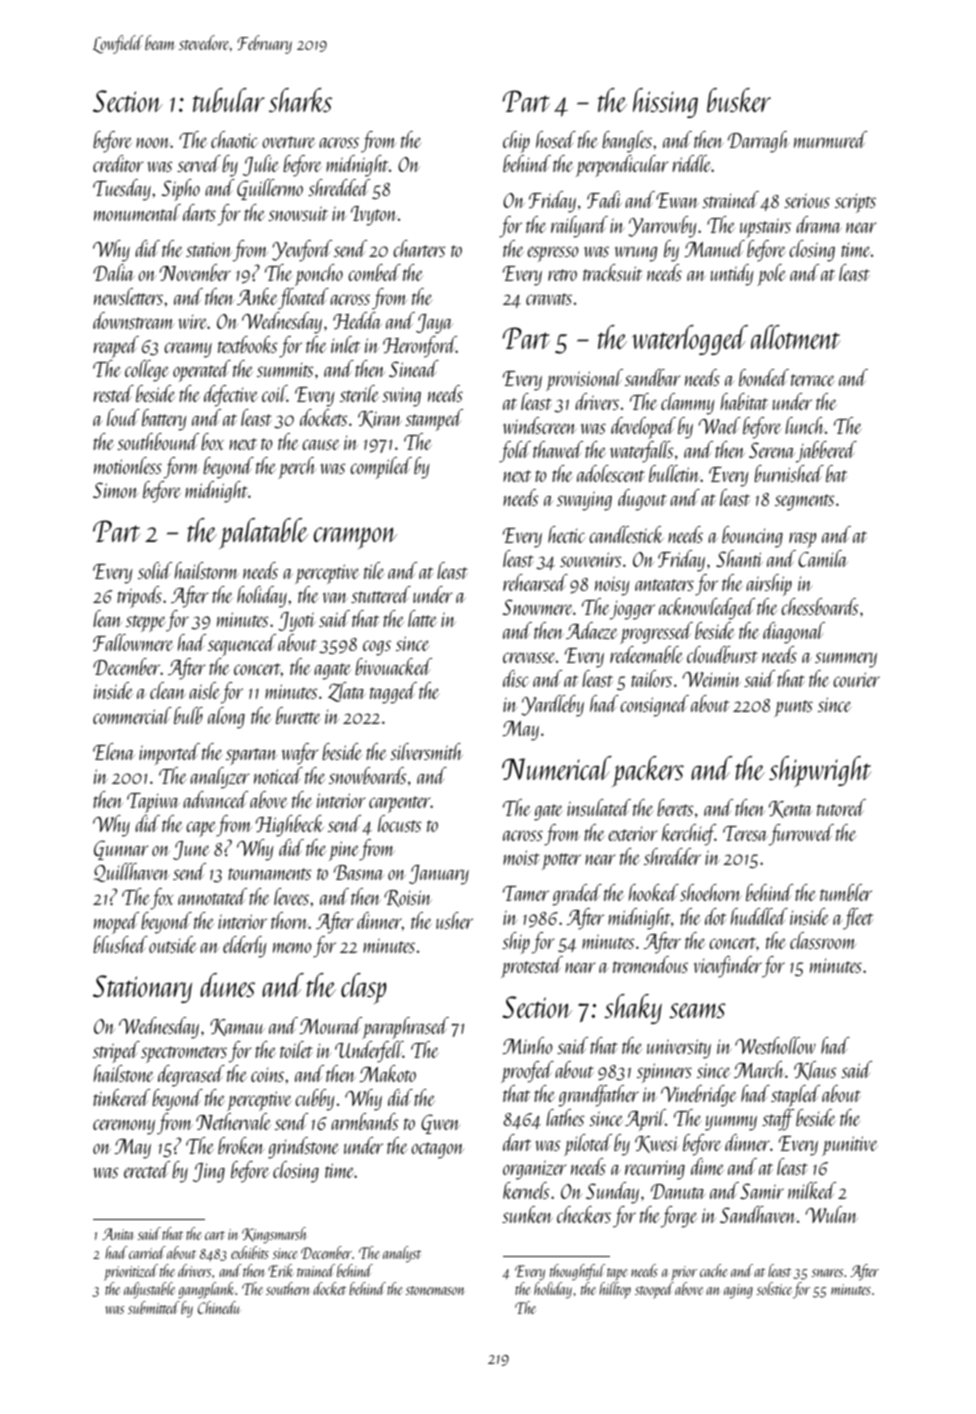 The height and width of the image is (1414, 976). I want to click on protested, so click(532, 967).
